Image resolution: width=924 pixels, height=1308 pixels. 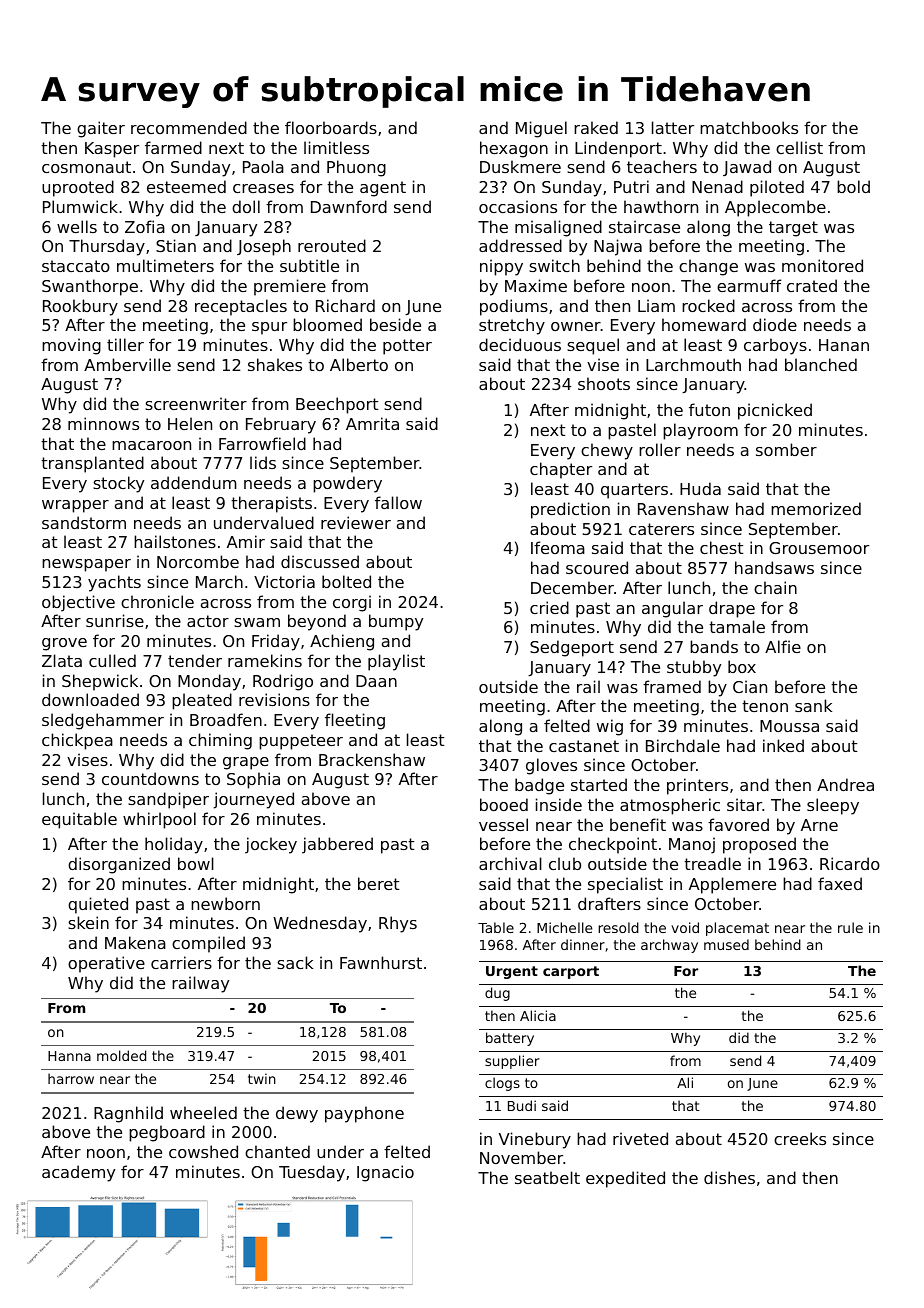 I want to click on gaiter, so click(x=101, y=129).
